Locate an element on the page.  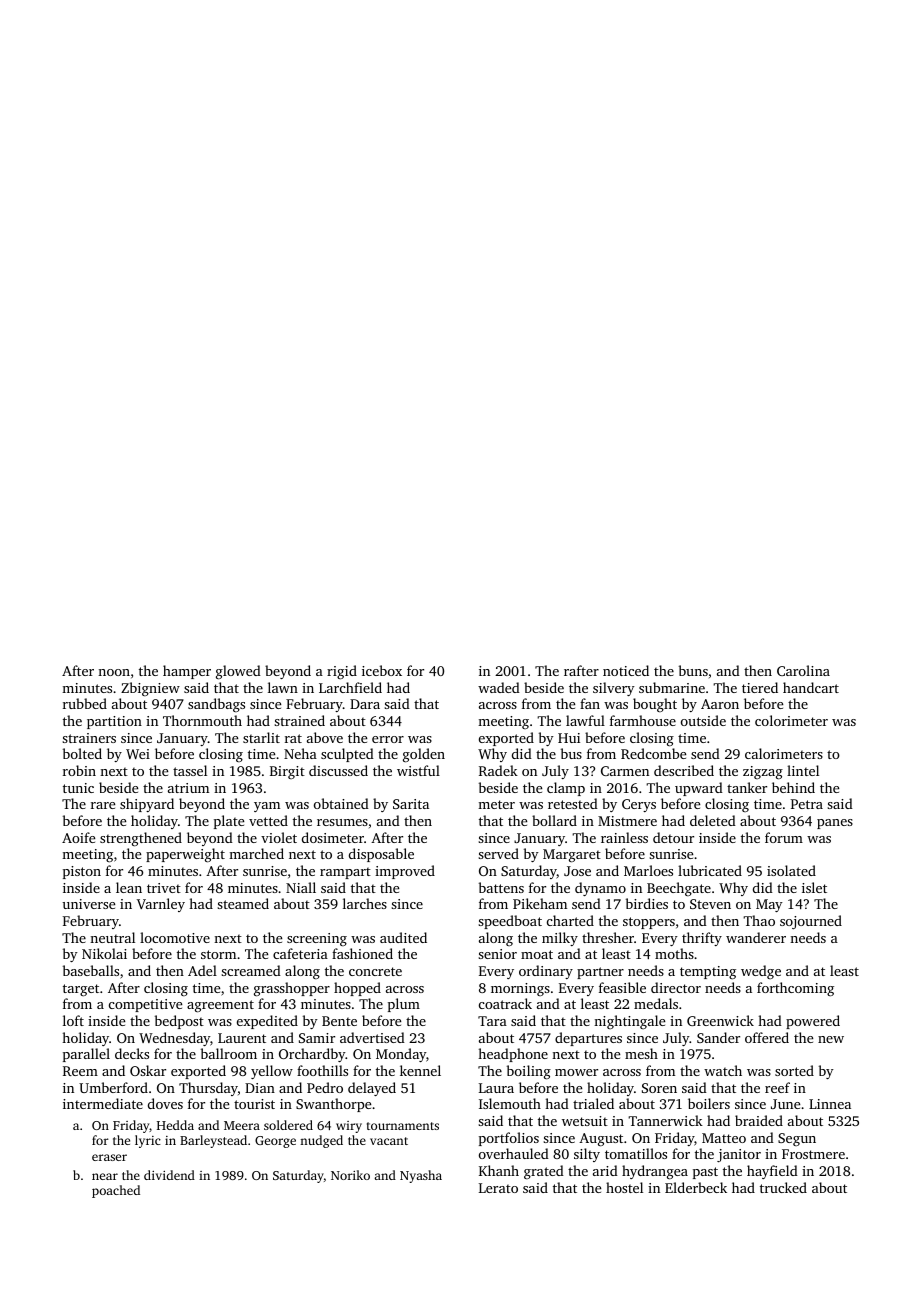
icebox is located at coordinates (382, 670).
